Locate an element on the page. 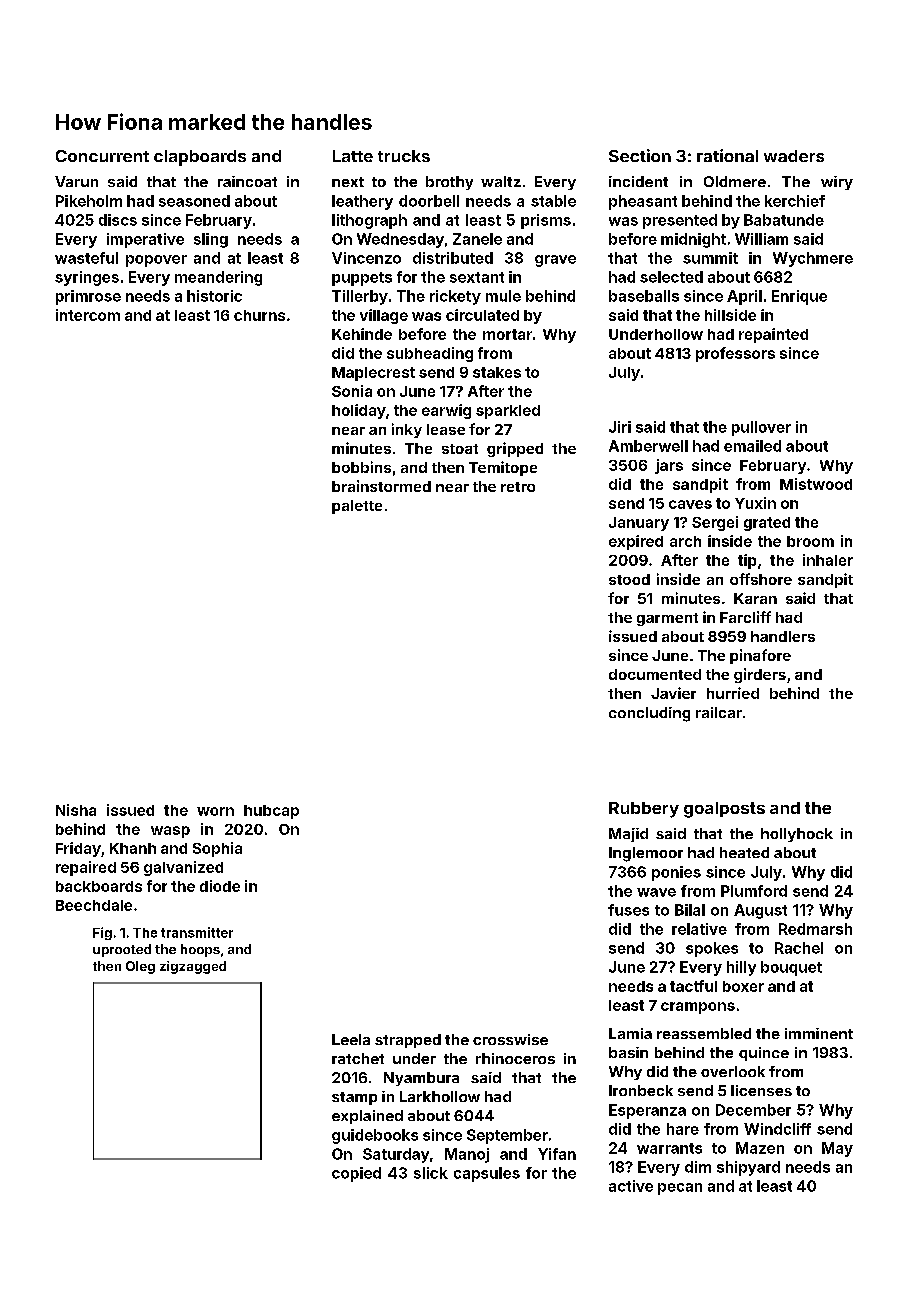 The width and height of the image is (908, 1316). caves is located at coordinates (690, 504).
